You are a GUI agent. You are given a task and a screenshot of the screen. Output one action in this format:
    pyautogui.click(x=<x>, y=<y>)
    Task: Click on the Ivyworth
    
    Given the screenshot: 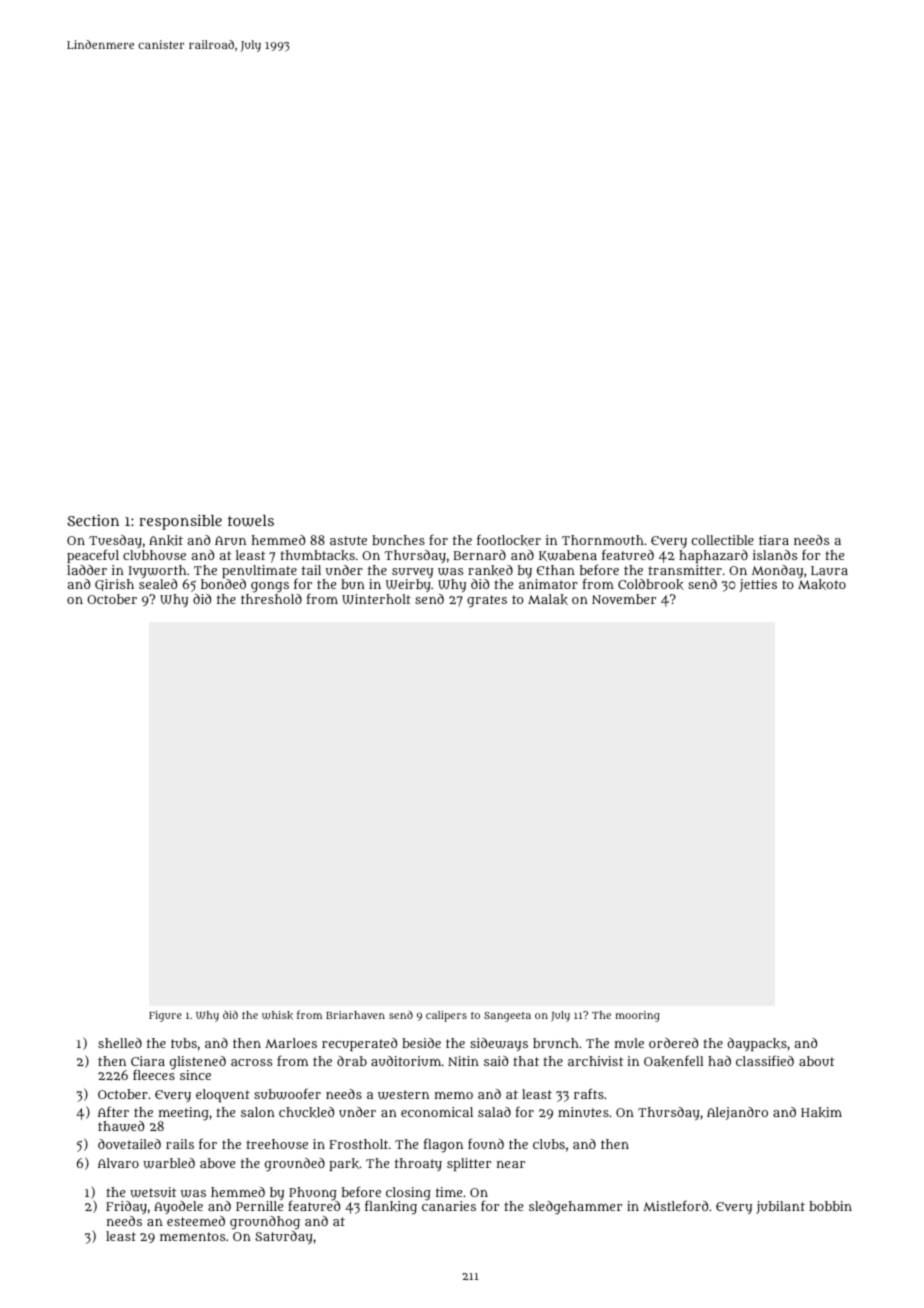 What is the action you would take?
    pyautogui.click(x=157, y=571)
